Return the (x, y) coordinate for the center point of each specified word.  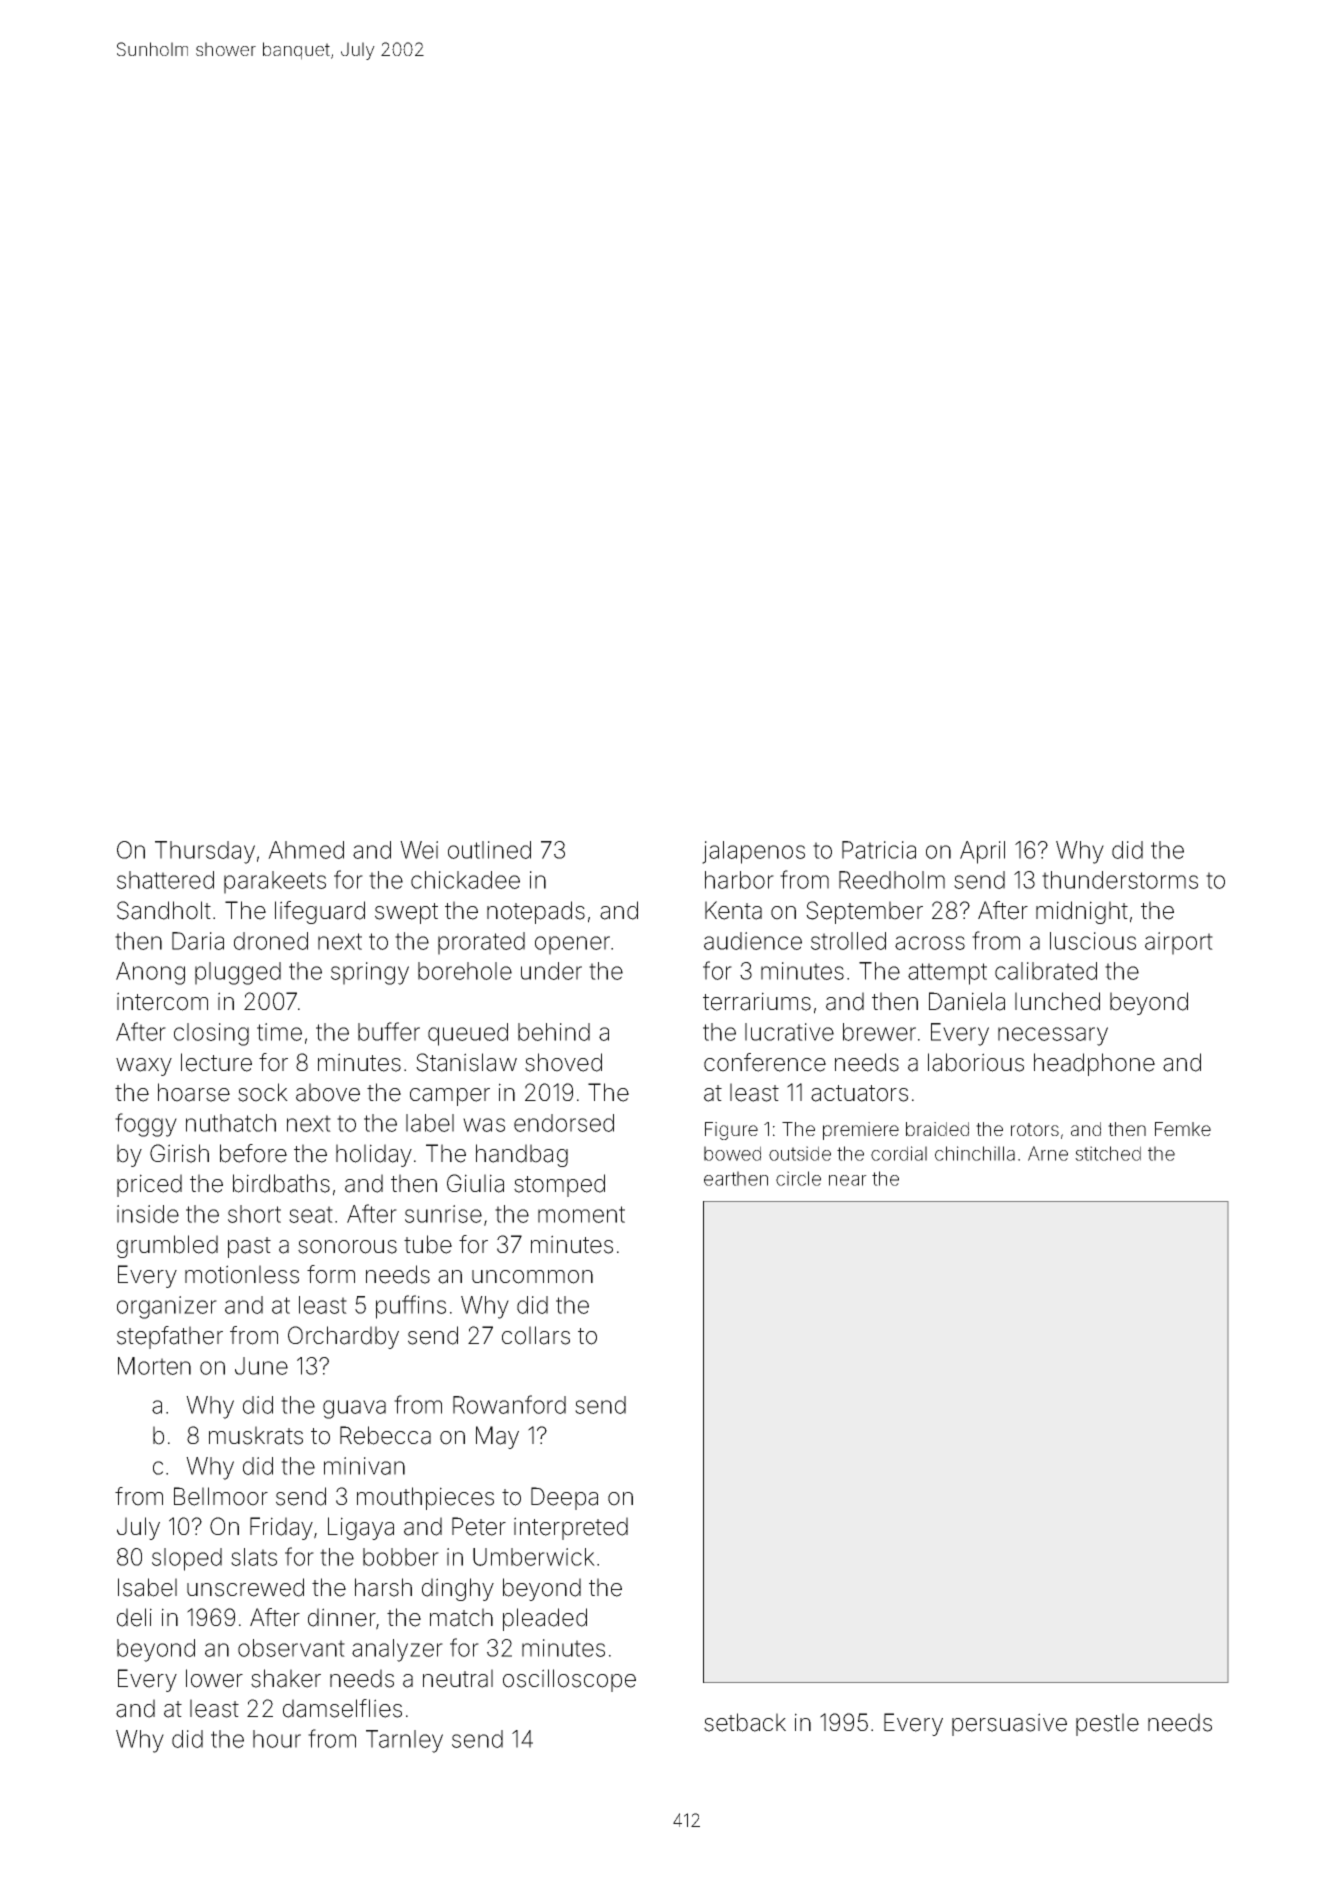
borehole (465, 971)
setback (745, 1722)
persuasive (1009, 1724)
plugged (238, 973)
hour (277, 1739)
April (982, 852)
